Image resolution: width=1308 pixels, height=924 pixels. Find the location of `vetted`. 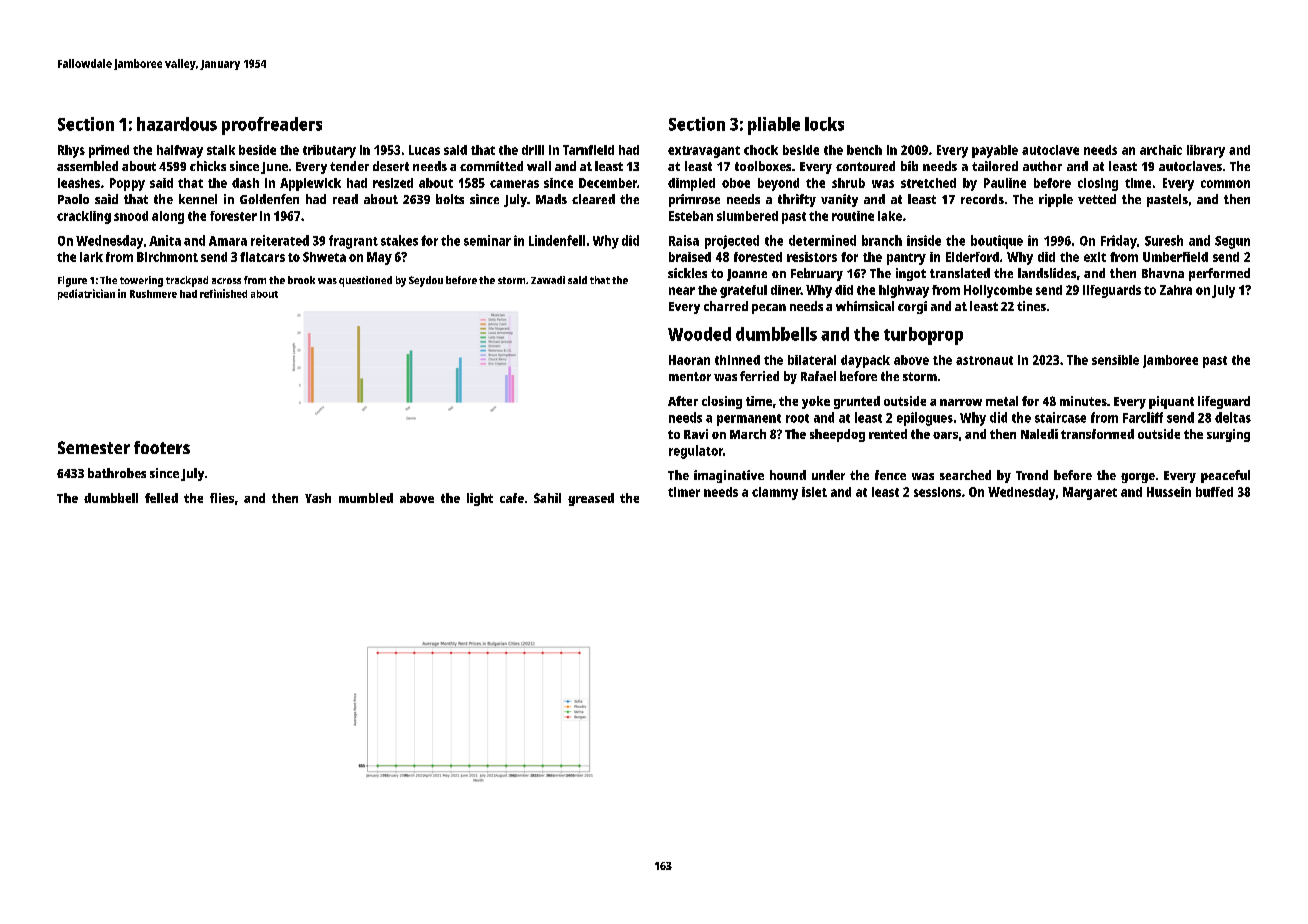

vetted is located at coordinates (1097, 199).
